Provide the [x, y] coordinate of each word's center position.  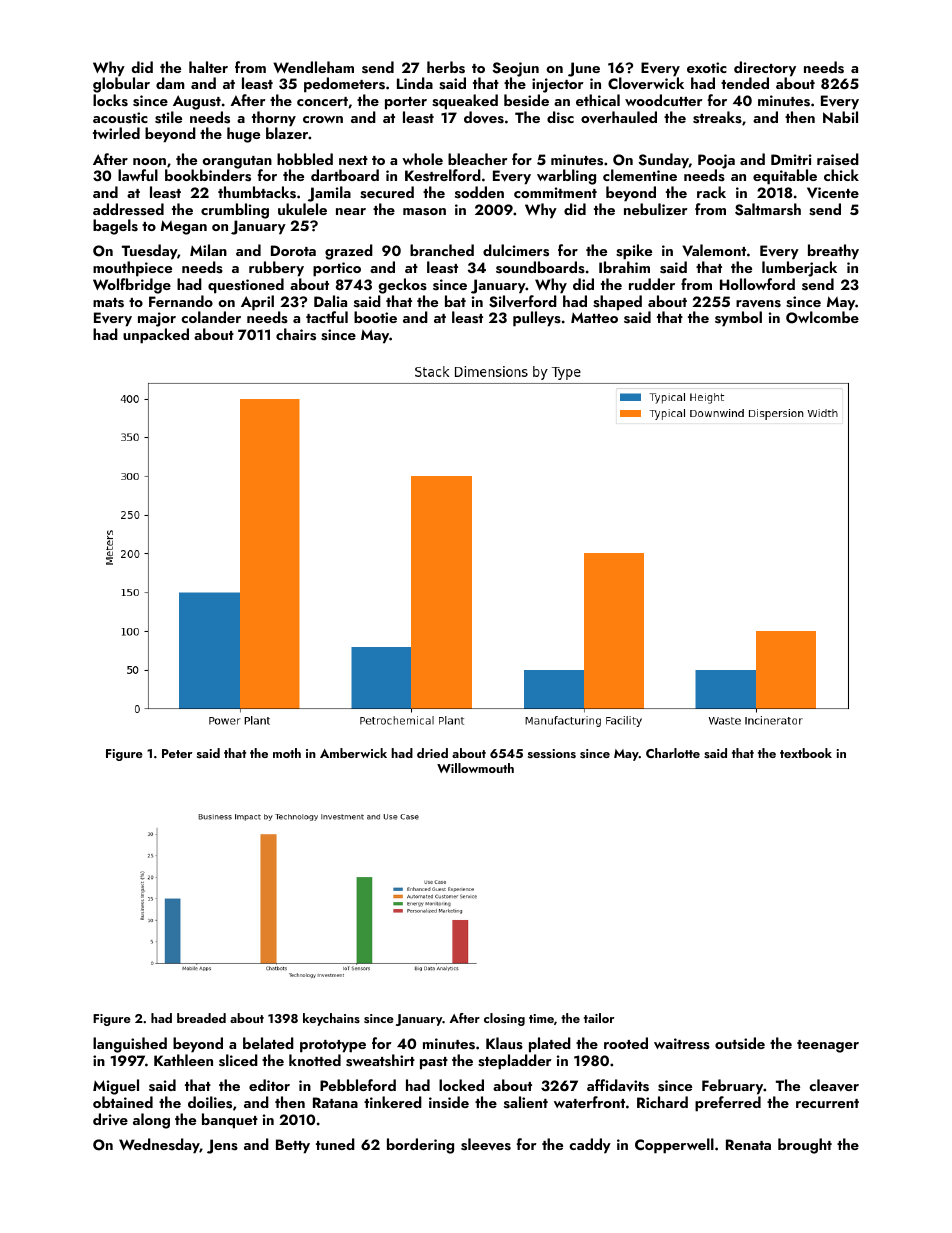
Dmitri [791, 159]
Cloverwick [646, 83]
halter [208, 67]
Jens [222, 1146]
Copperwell [674, 1146]
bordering [420, 1146]
